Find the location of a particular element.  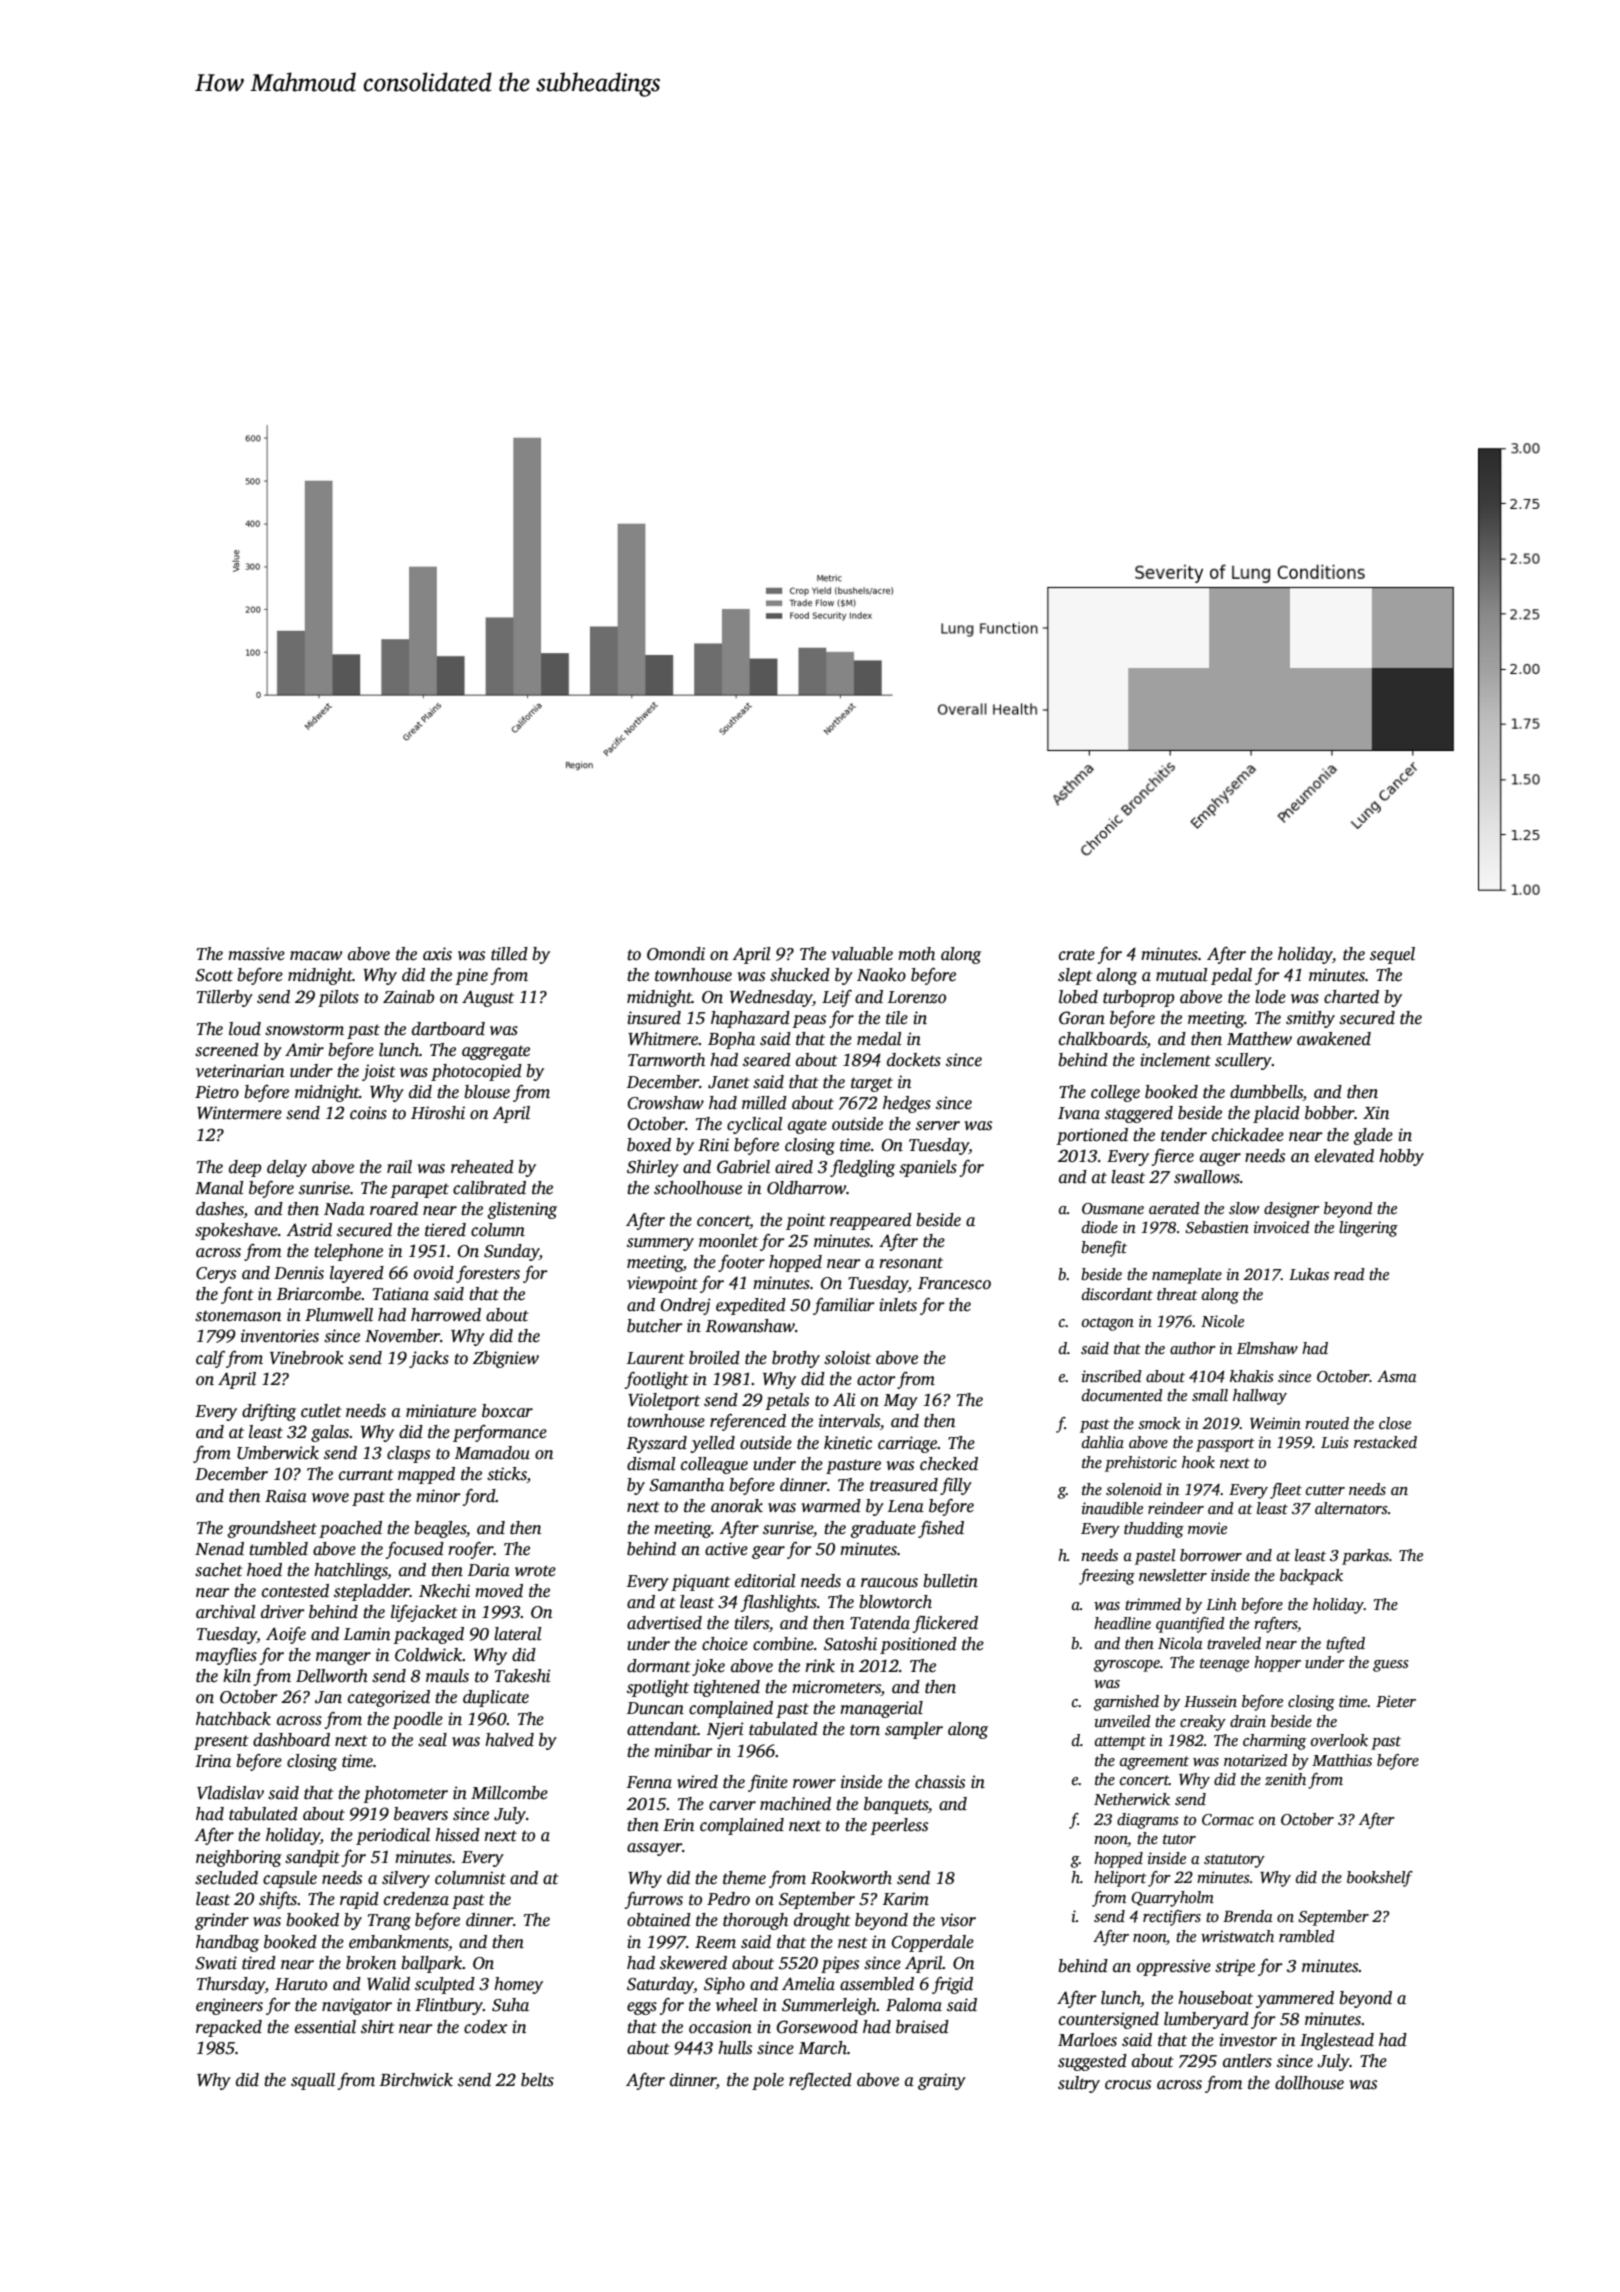

engineers is located at coordinates (229, 2006).
